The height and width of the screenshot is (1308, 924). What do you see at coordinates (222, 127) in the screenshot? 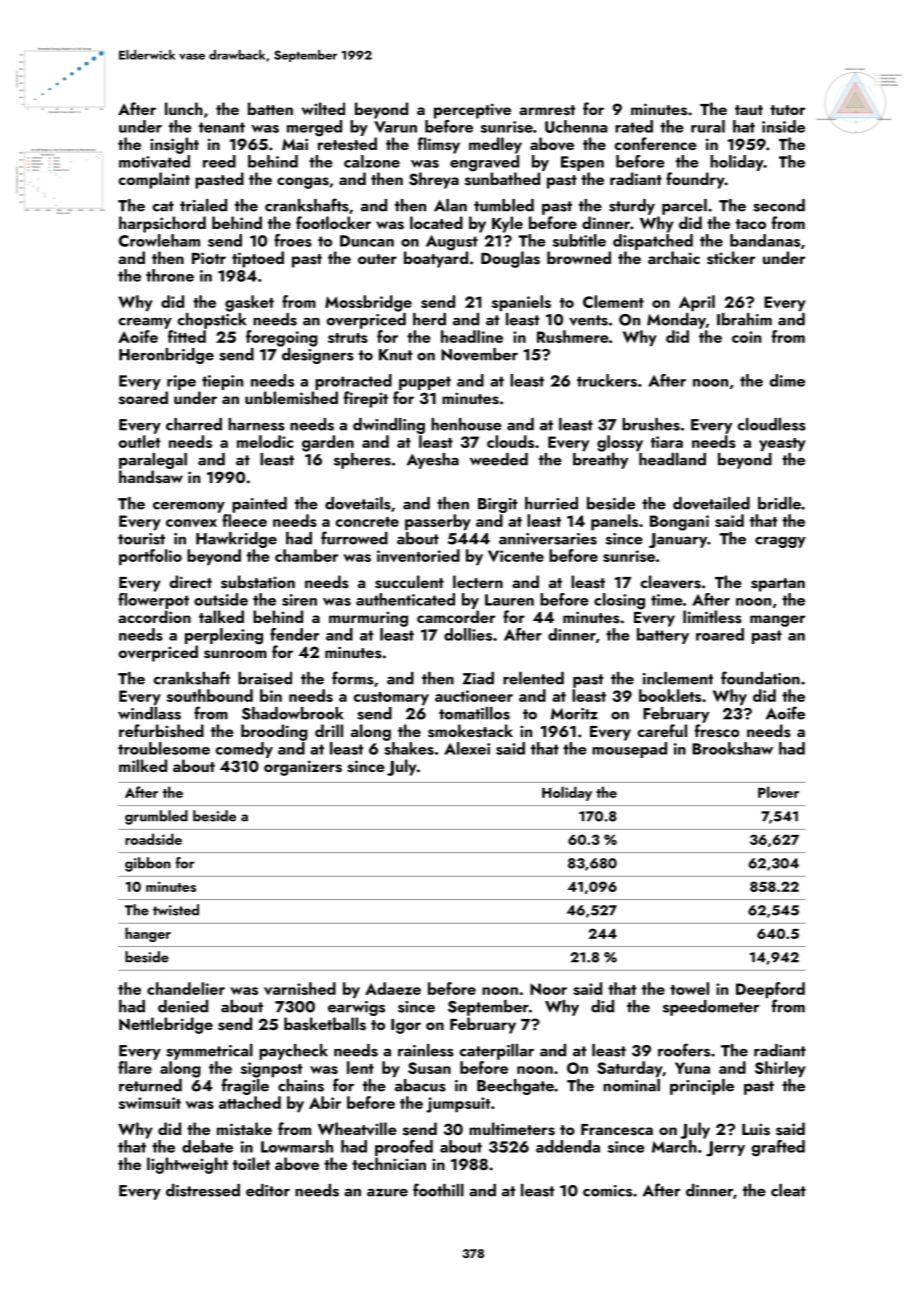
I see `tenant` at bounding box center [222, 127].
